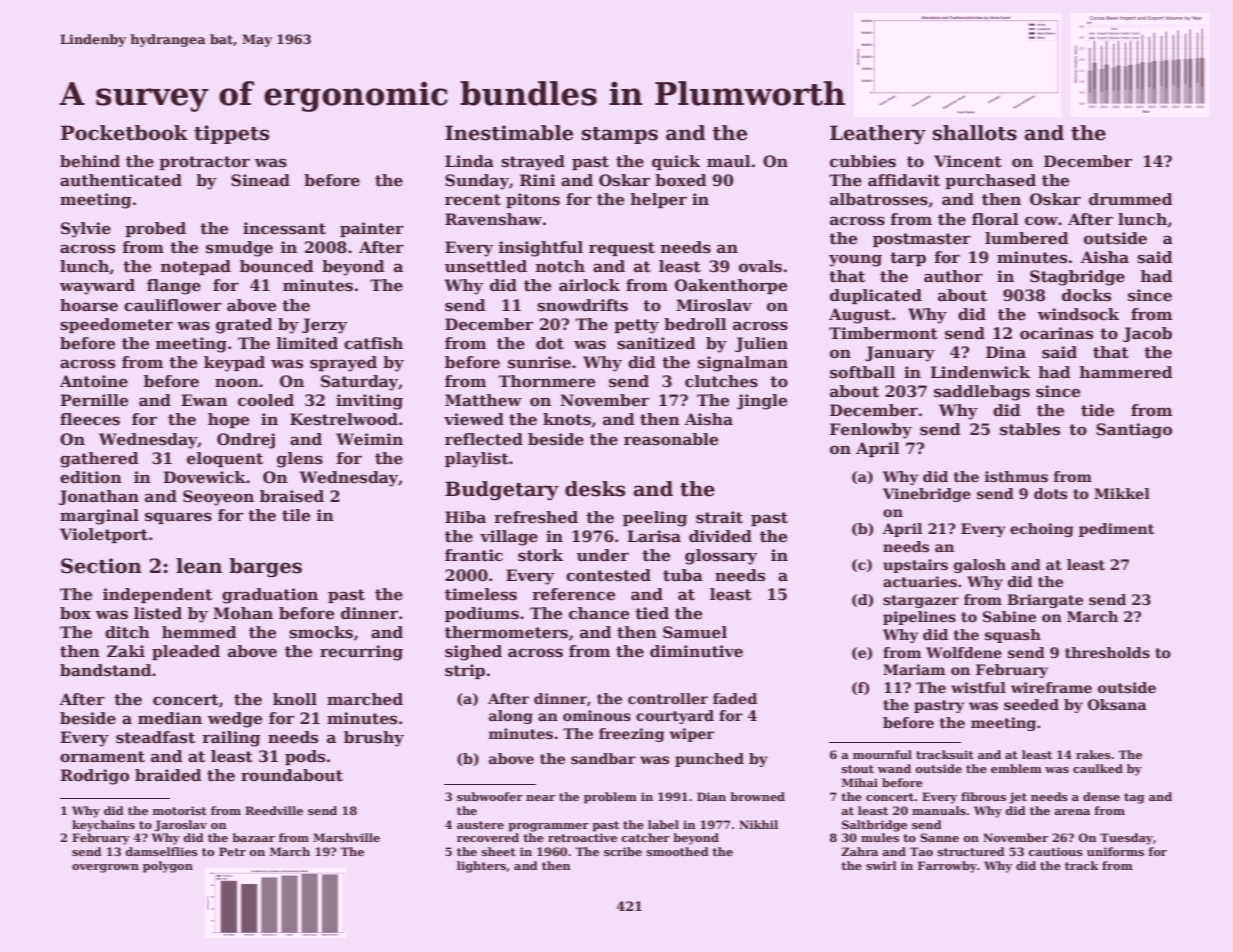  I want to click on lighters, so click(481, 867).
